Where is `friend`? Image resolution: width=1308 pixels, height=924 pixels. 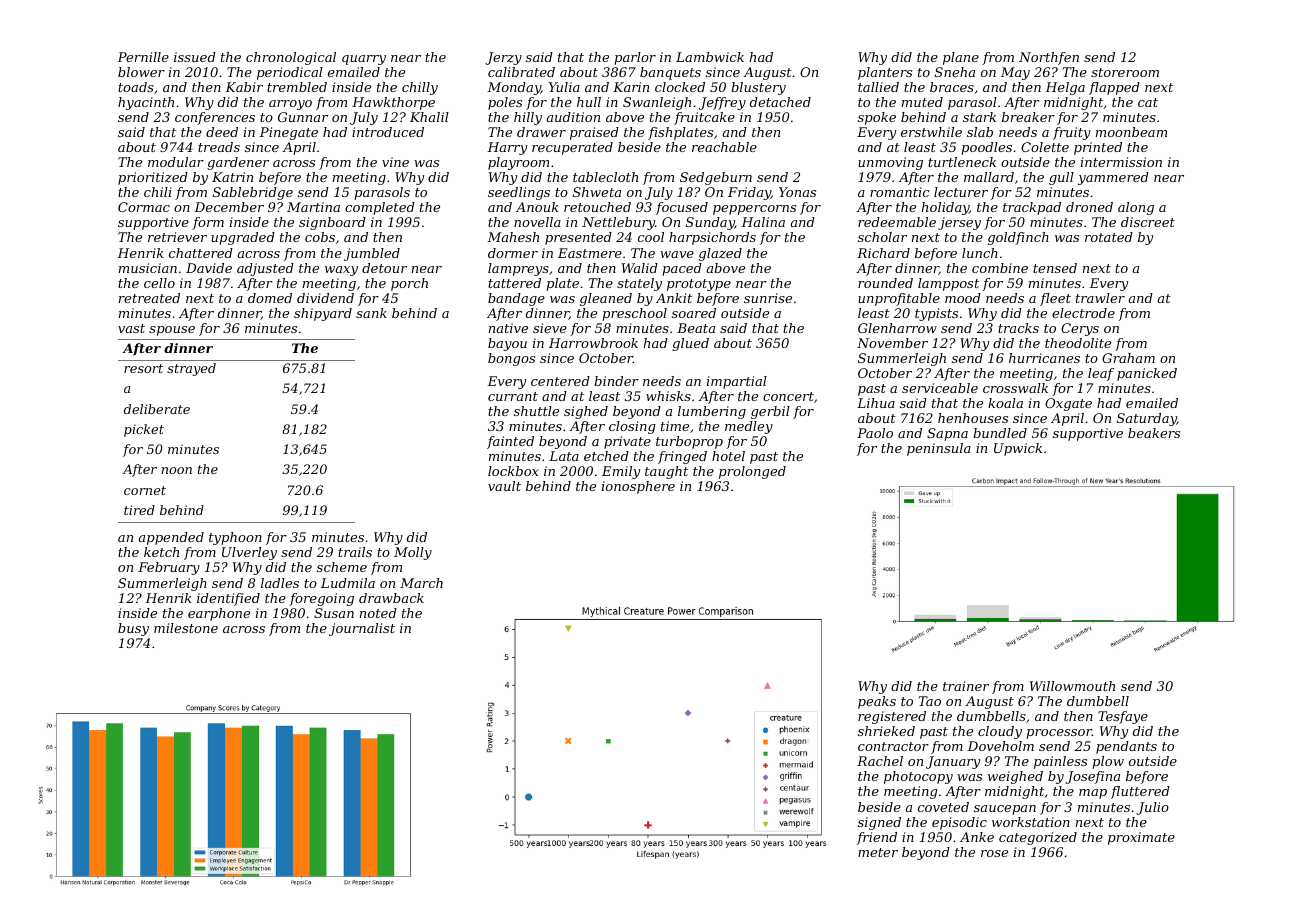 friend is located at coordinates (877, 838).
